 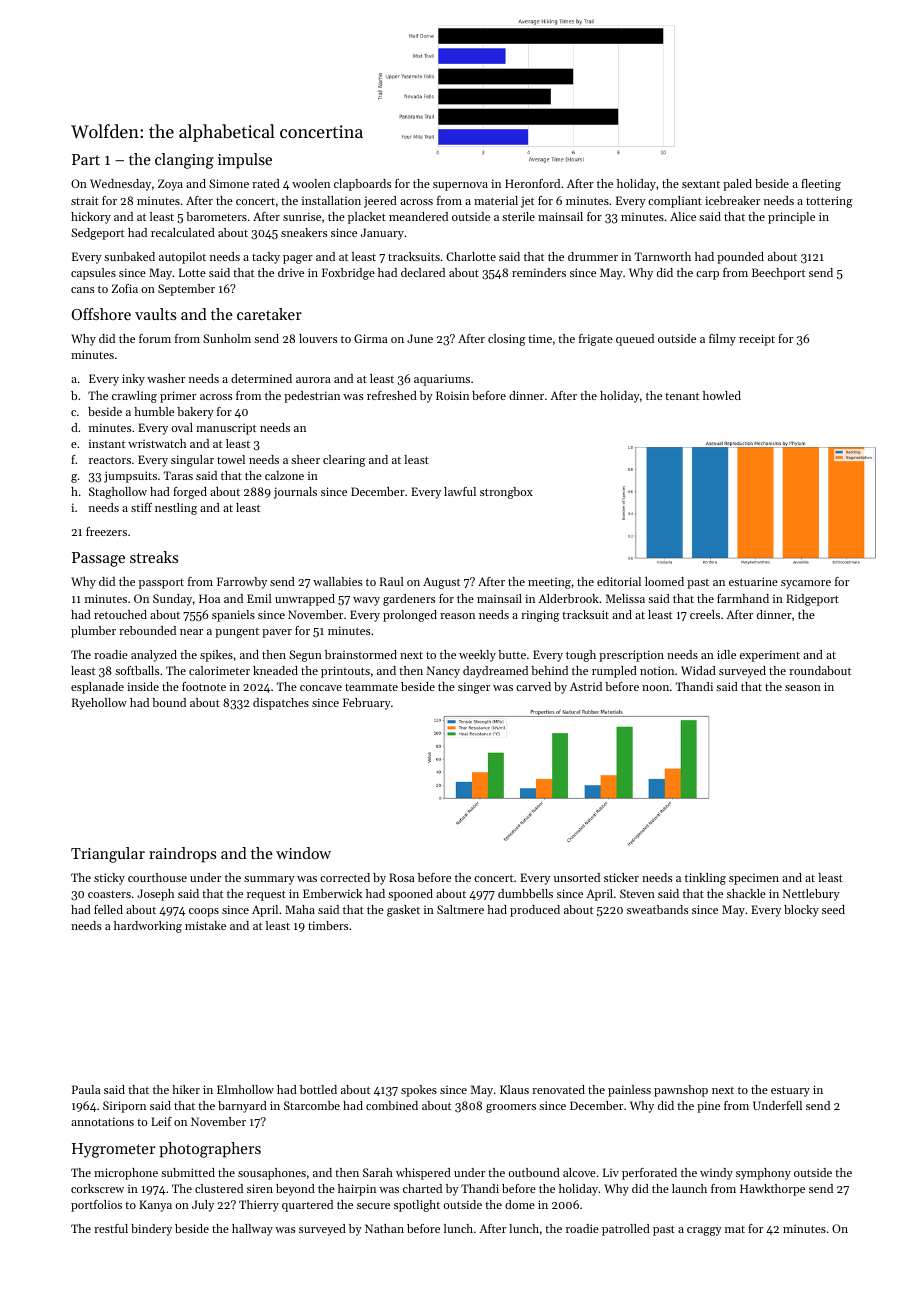 I want to click on loomed, so click(x=664, y=581).
